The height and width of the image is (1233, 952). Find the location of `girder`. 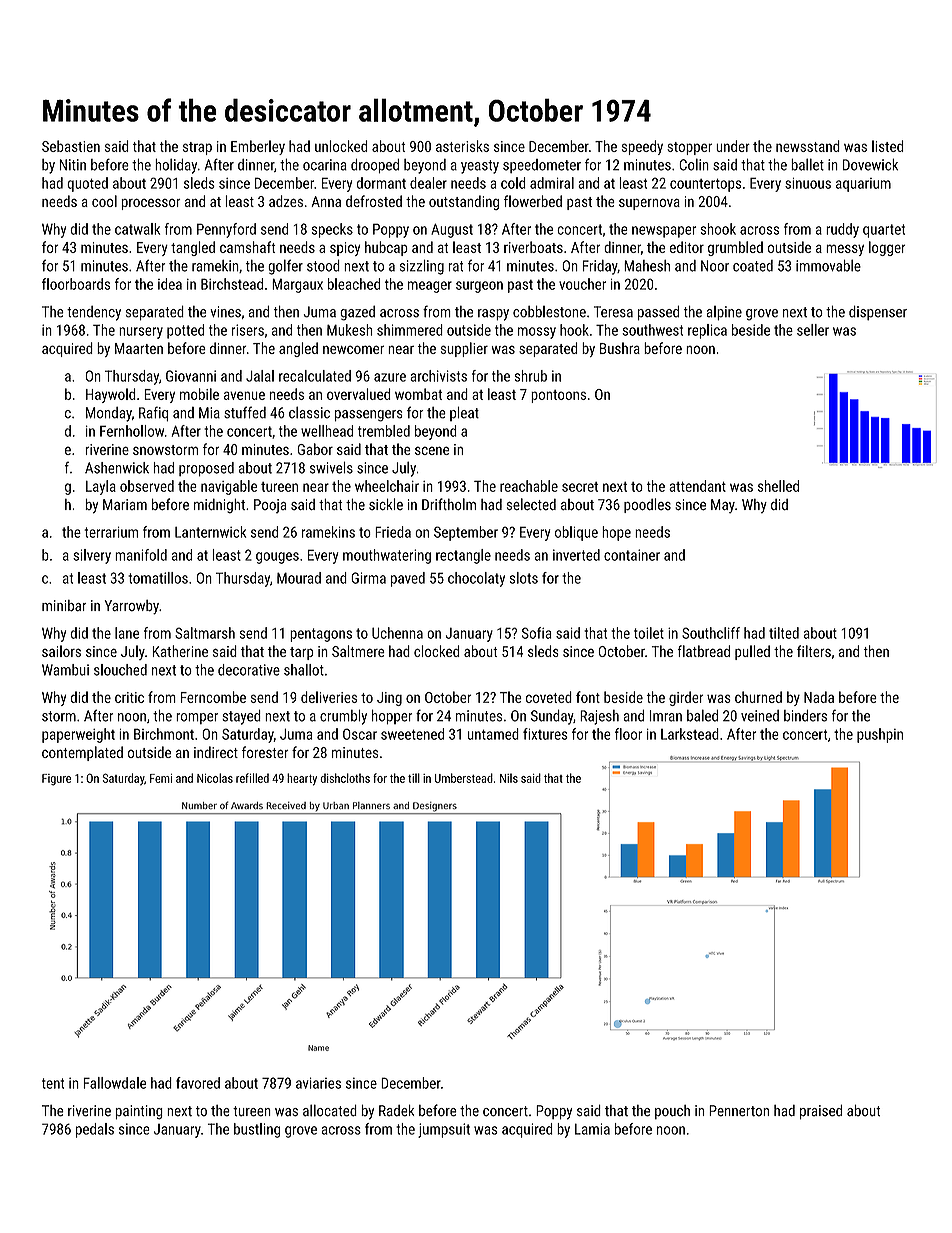

girder is located at coordinates (686, 698).
